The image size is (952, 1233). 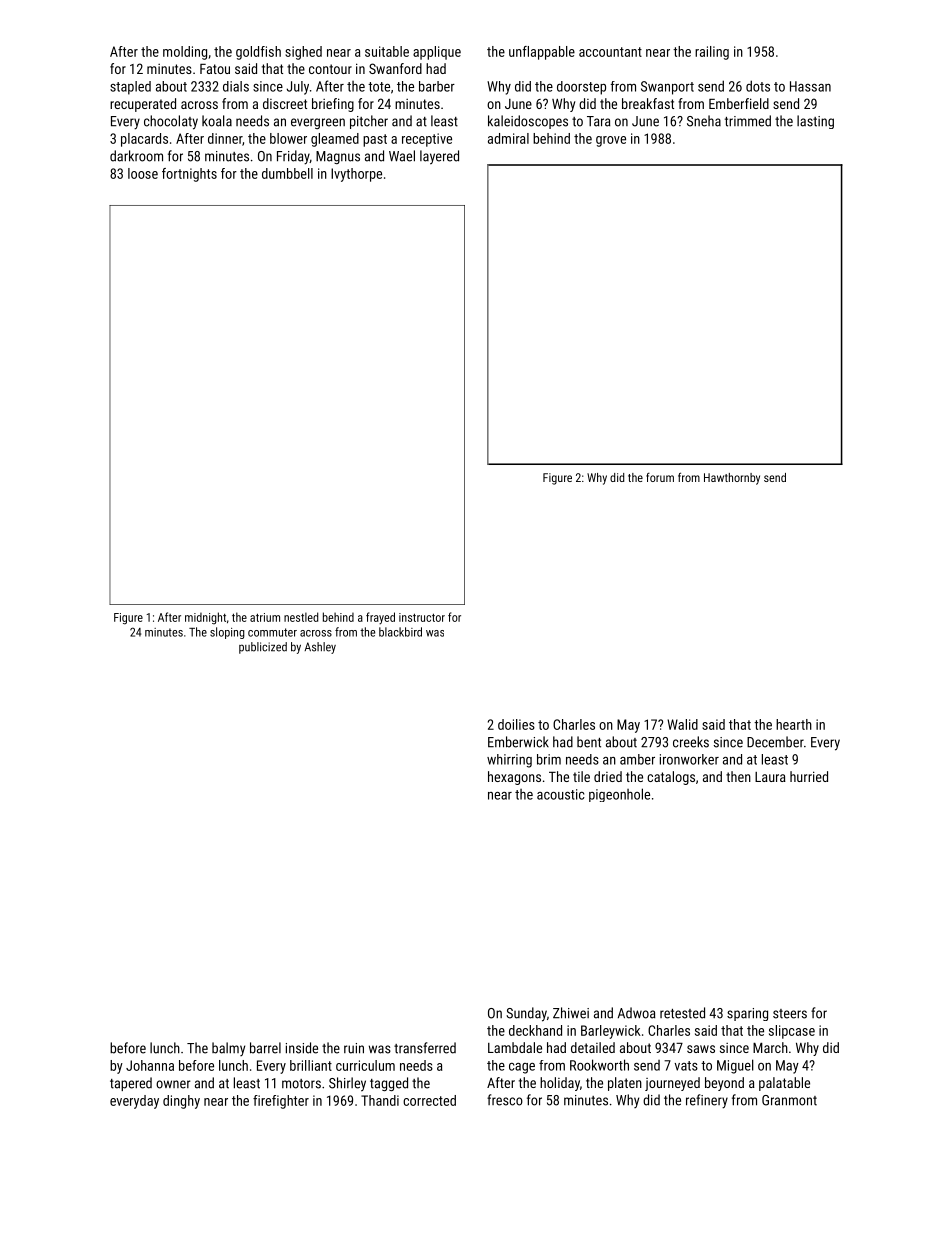 What do you see at coordinates (131, 1084) in the screenshot?
I see `tapered` at bounding box center [131, 1084].
